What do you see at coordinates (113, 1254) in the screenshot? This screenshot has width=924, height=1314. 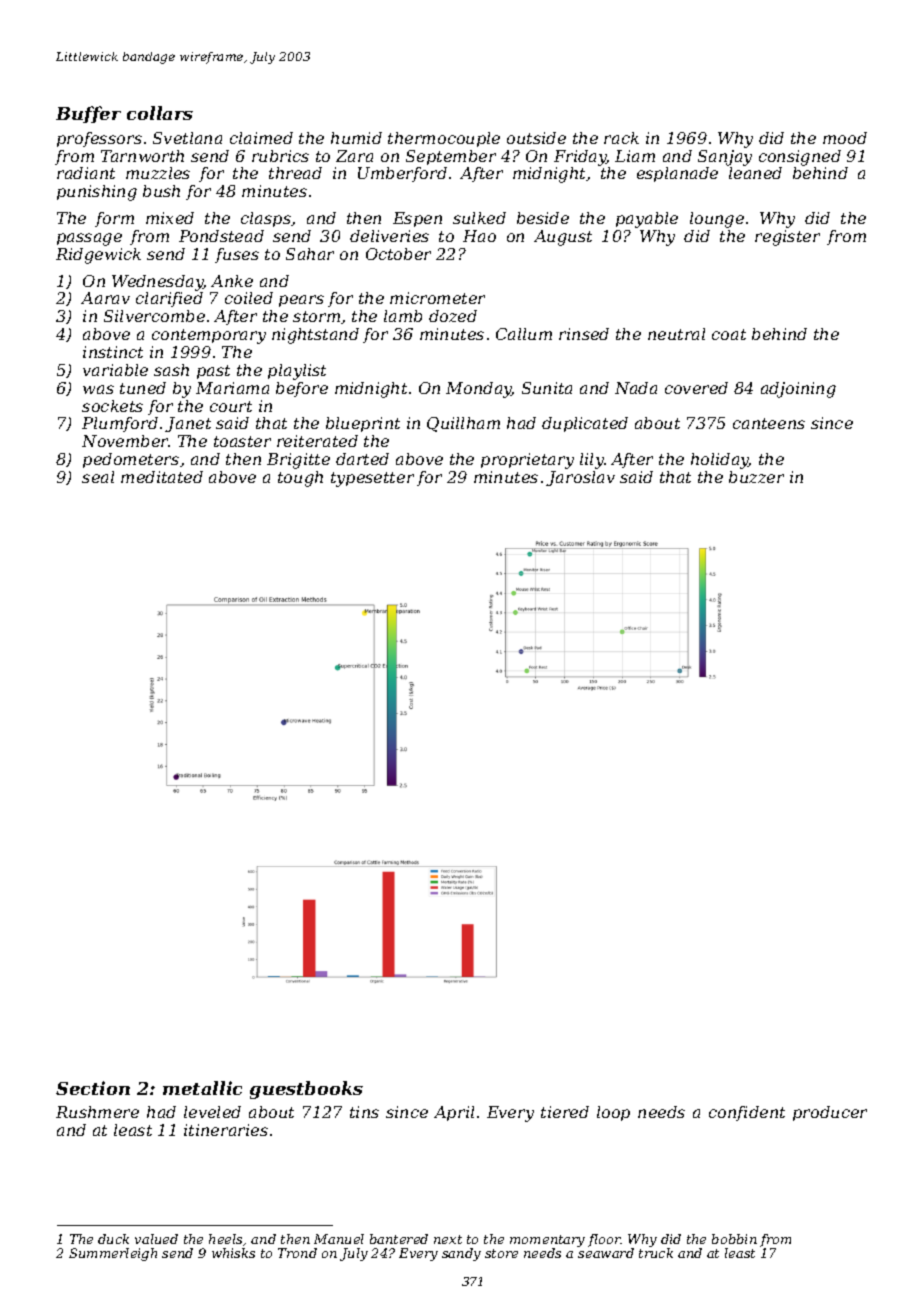 I see `Summerleigh` at bounding box center [113, 1254].
